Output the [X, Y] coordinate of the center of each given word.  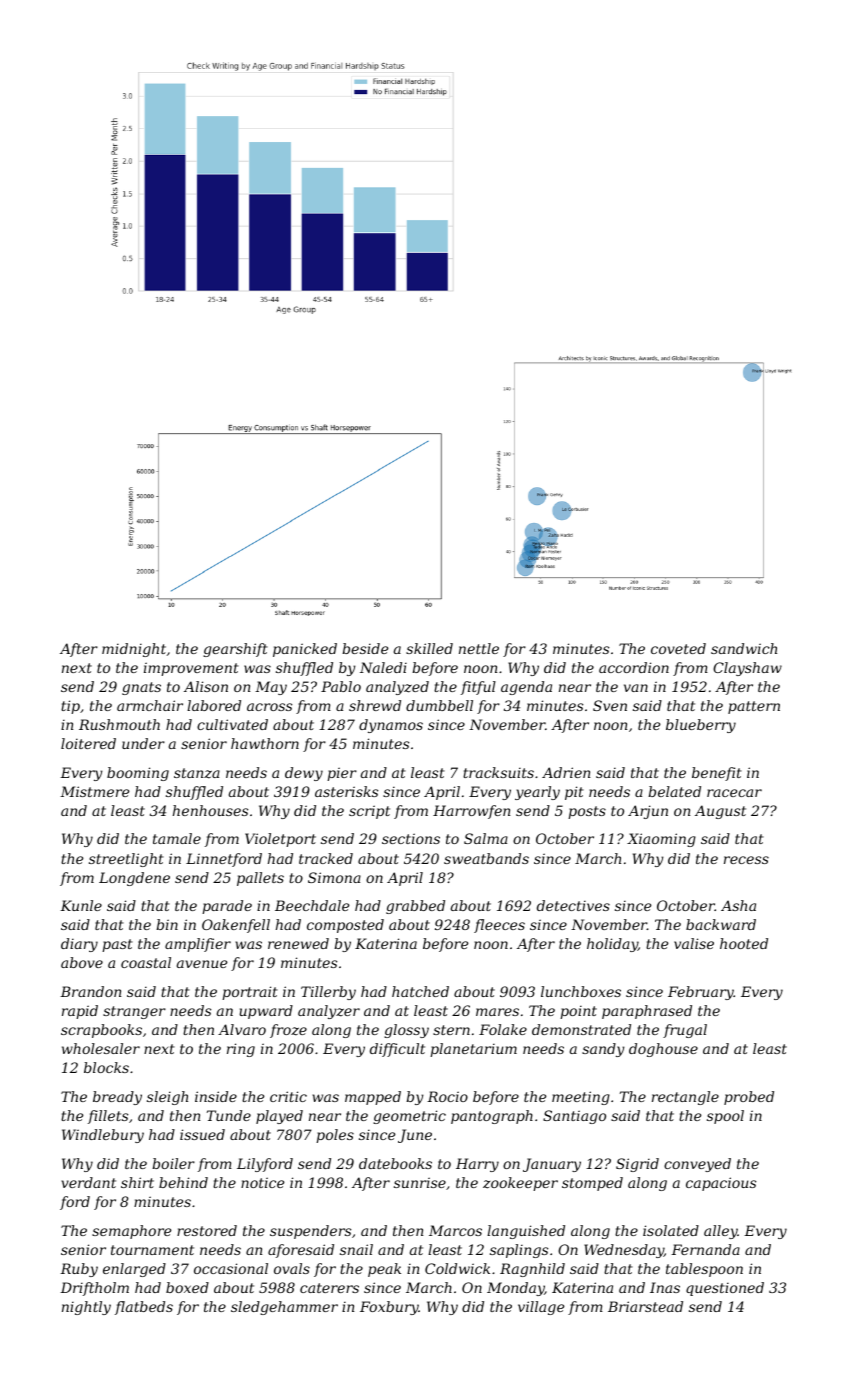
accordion [634, 667]
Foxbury [389, 1308]
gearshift [235, 650]
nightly [86, 1308]
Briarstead [645, 1306]
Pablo [341, 686]
